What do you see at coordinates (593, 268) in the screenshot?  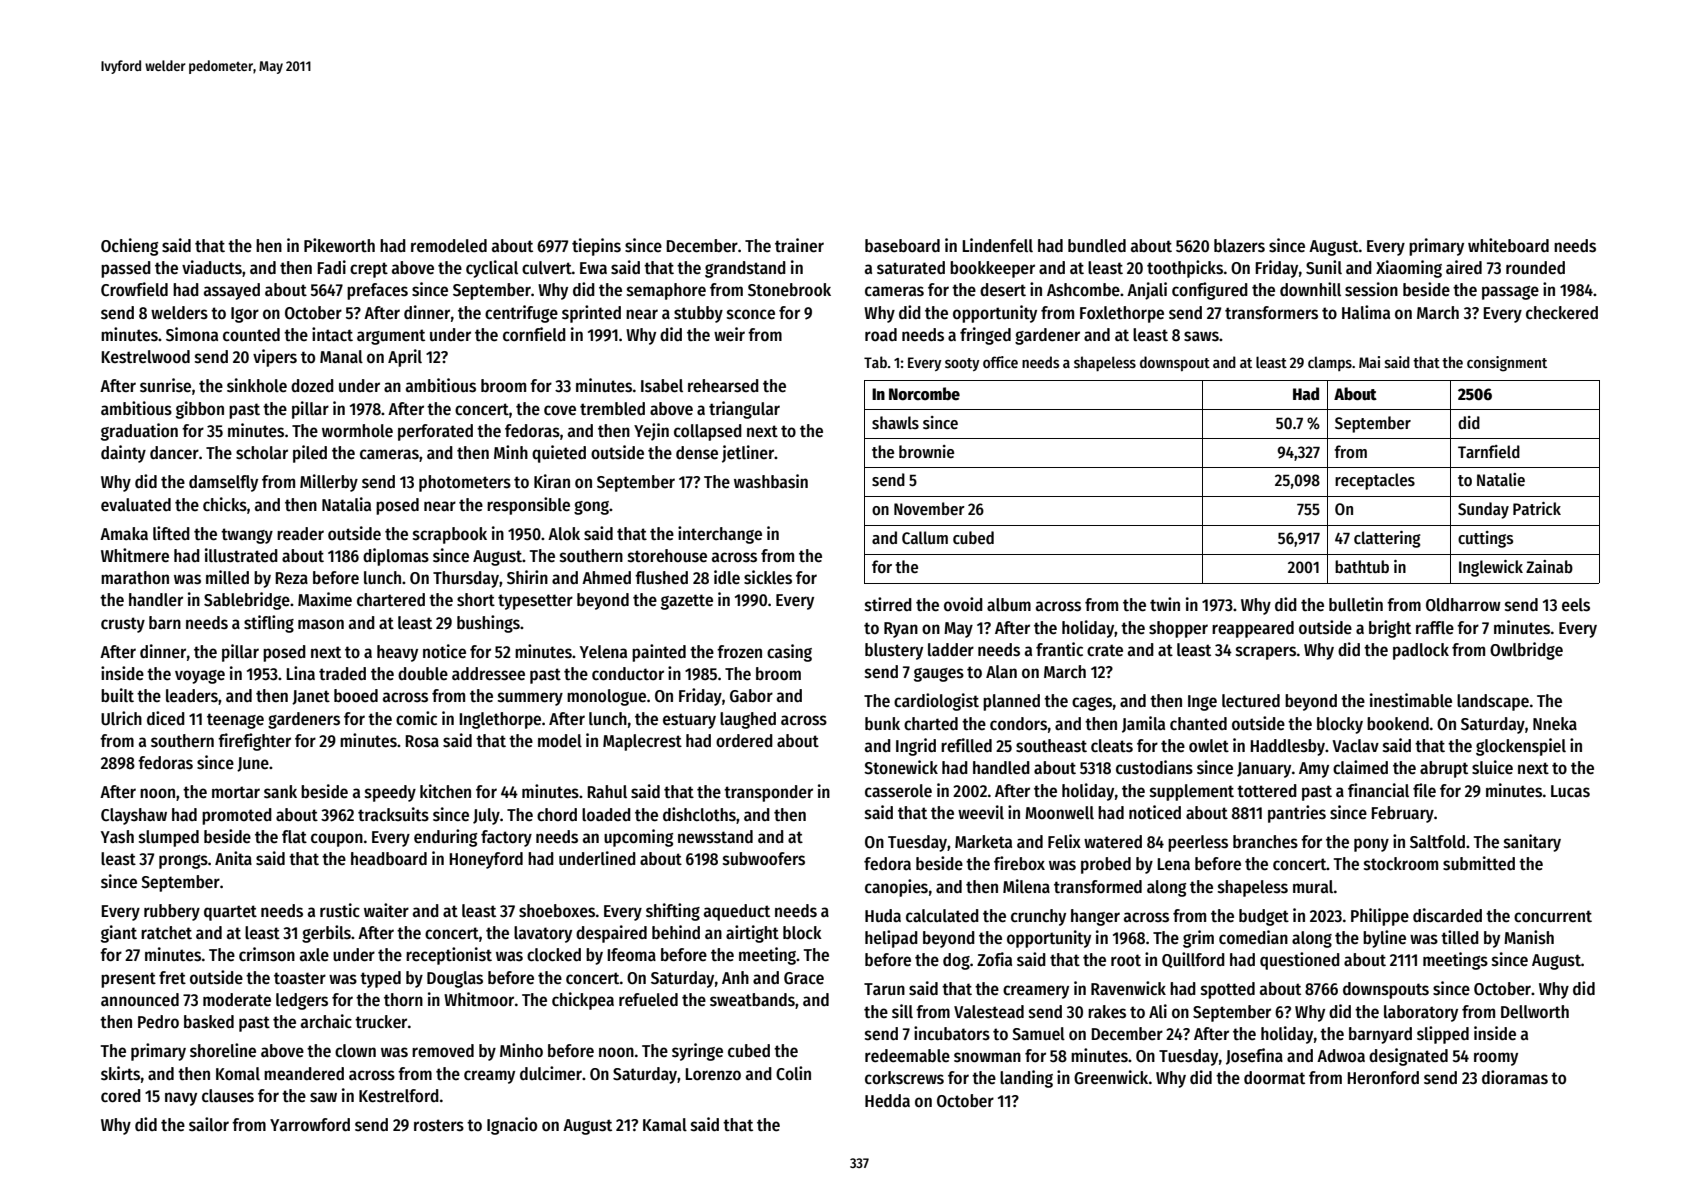 I see `Ewa` at bounding box center [593, 268].
